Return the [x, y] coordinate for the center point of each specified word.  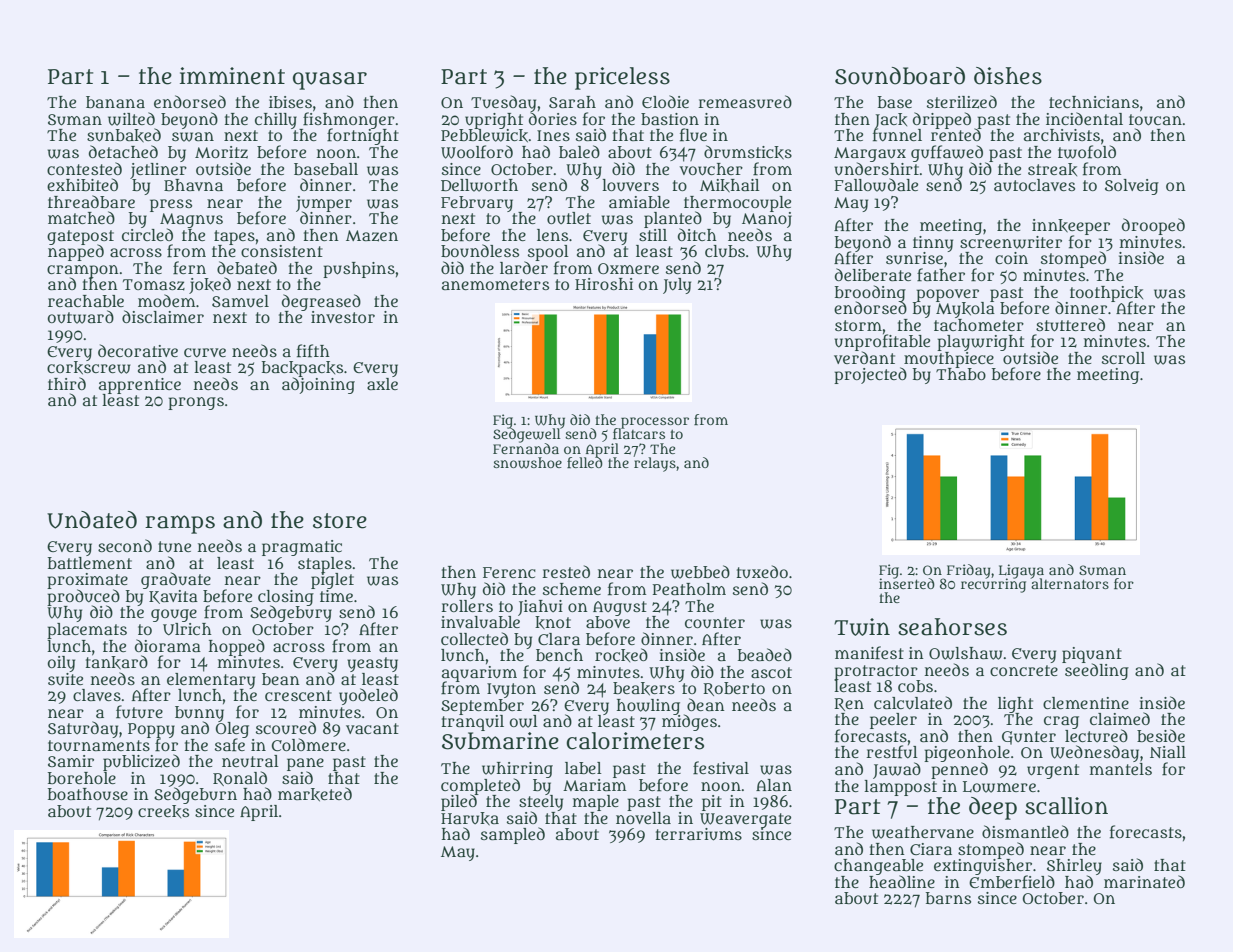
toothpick [1106, 293]
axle [382, 384]
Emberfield [1012, 882]
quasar [330, 81]
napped [76, 253]
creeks [163, 811]
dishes [1008, 76]
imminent [232, 76]
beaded [765, 654]
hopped [237, 647]
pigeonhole [967, 754]
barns [948, 898]
